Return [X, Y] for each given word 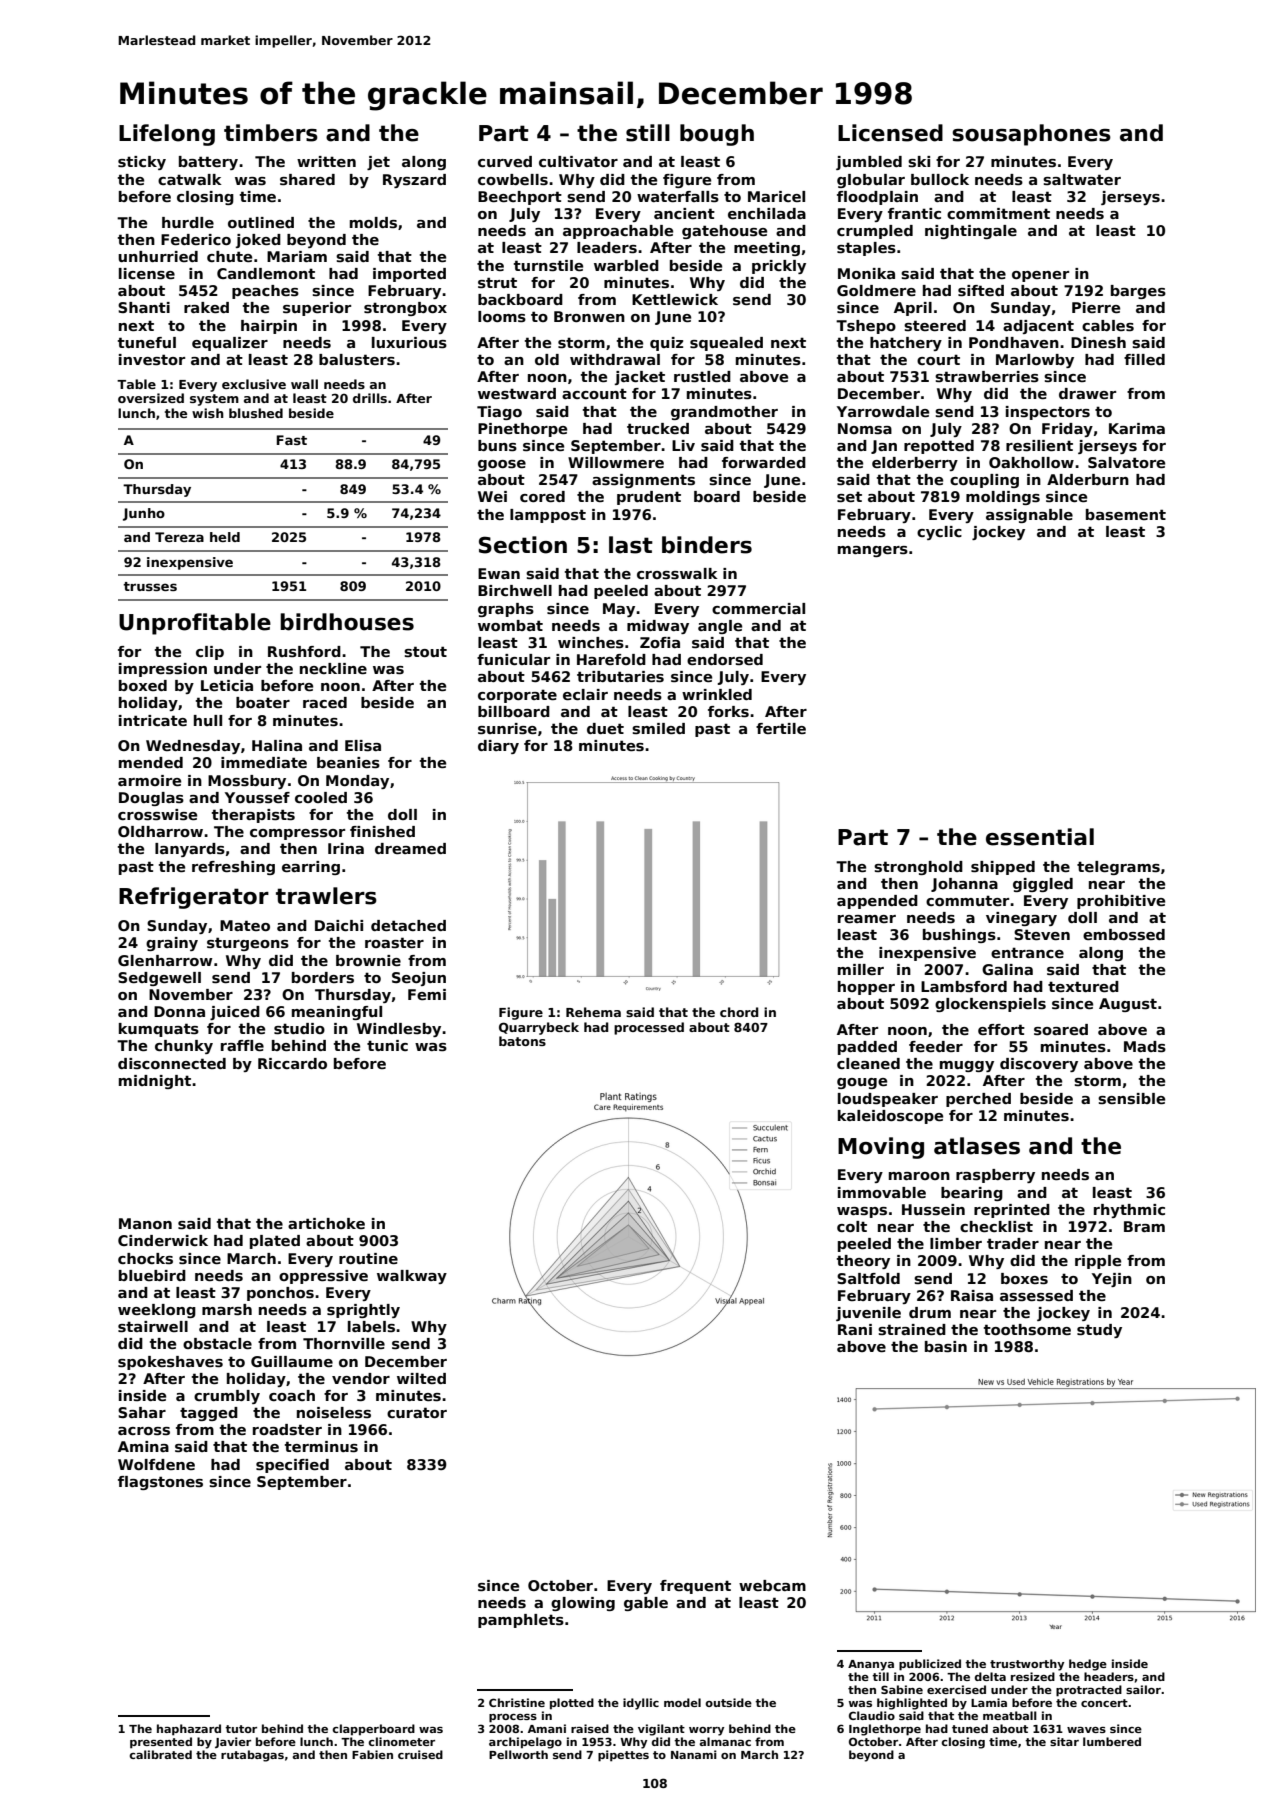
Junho [144, 514]
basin [946, 1346]
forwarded [764, 462]
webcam [772, 1585]
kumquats [159, 1030]
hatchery [906, 344]
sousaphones [1031, 135]
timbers [271, 133]
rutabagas [252, 1756]
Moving [881, 1148]
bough [717, 135]
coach [292, 1395]
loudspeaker [888, 1100]
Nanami [694, 1754]
